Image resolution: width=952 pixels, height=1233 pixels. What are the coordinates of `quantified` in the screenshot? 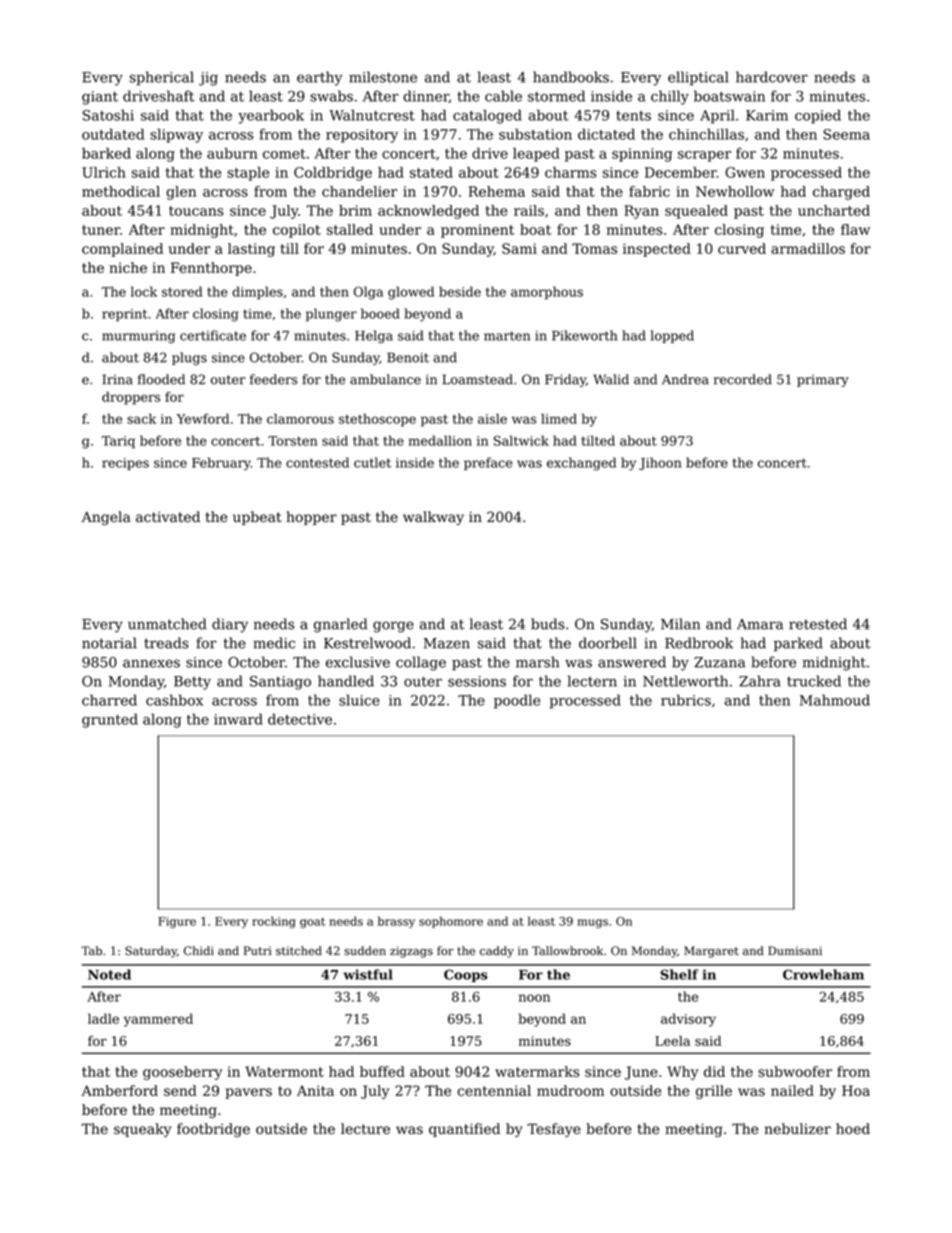 It's located at (464, 1130).
